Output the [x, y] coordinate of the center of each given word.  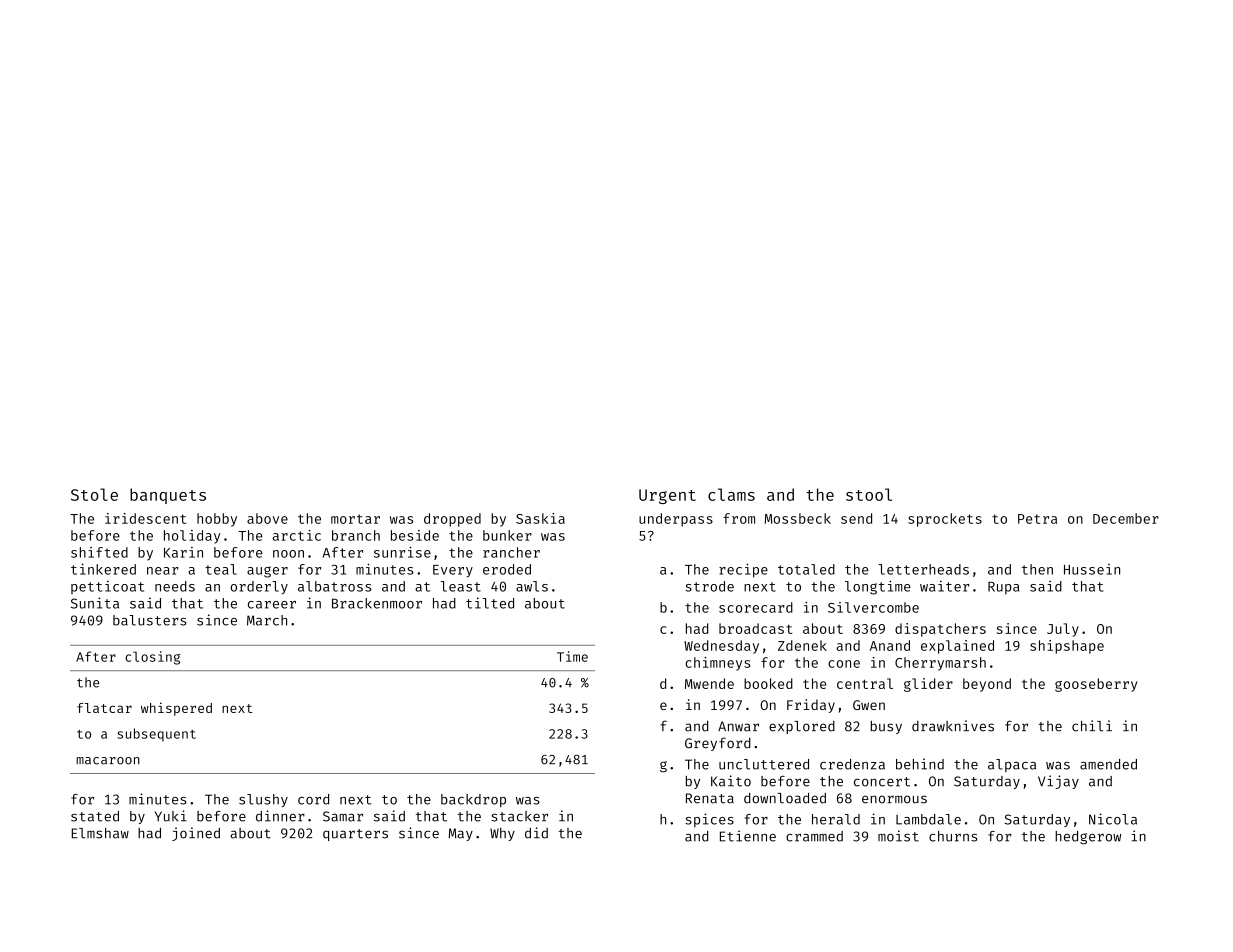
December [1126, 518]
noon [288, 554]
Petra [1037, 519]
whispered [176, 709]
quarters [355, 835]
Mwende [709, 683]
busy [886, 727]
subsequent [156, 734]
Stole [94, 494]
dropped [452, 520]
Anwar [738, 726]
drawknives [953, 726]
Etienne [748, 836]
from [739, 518]
